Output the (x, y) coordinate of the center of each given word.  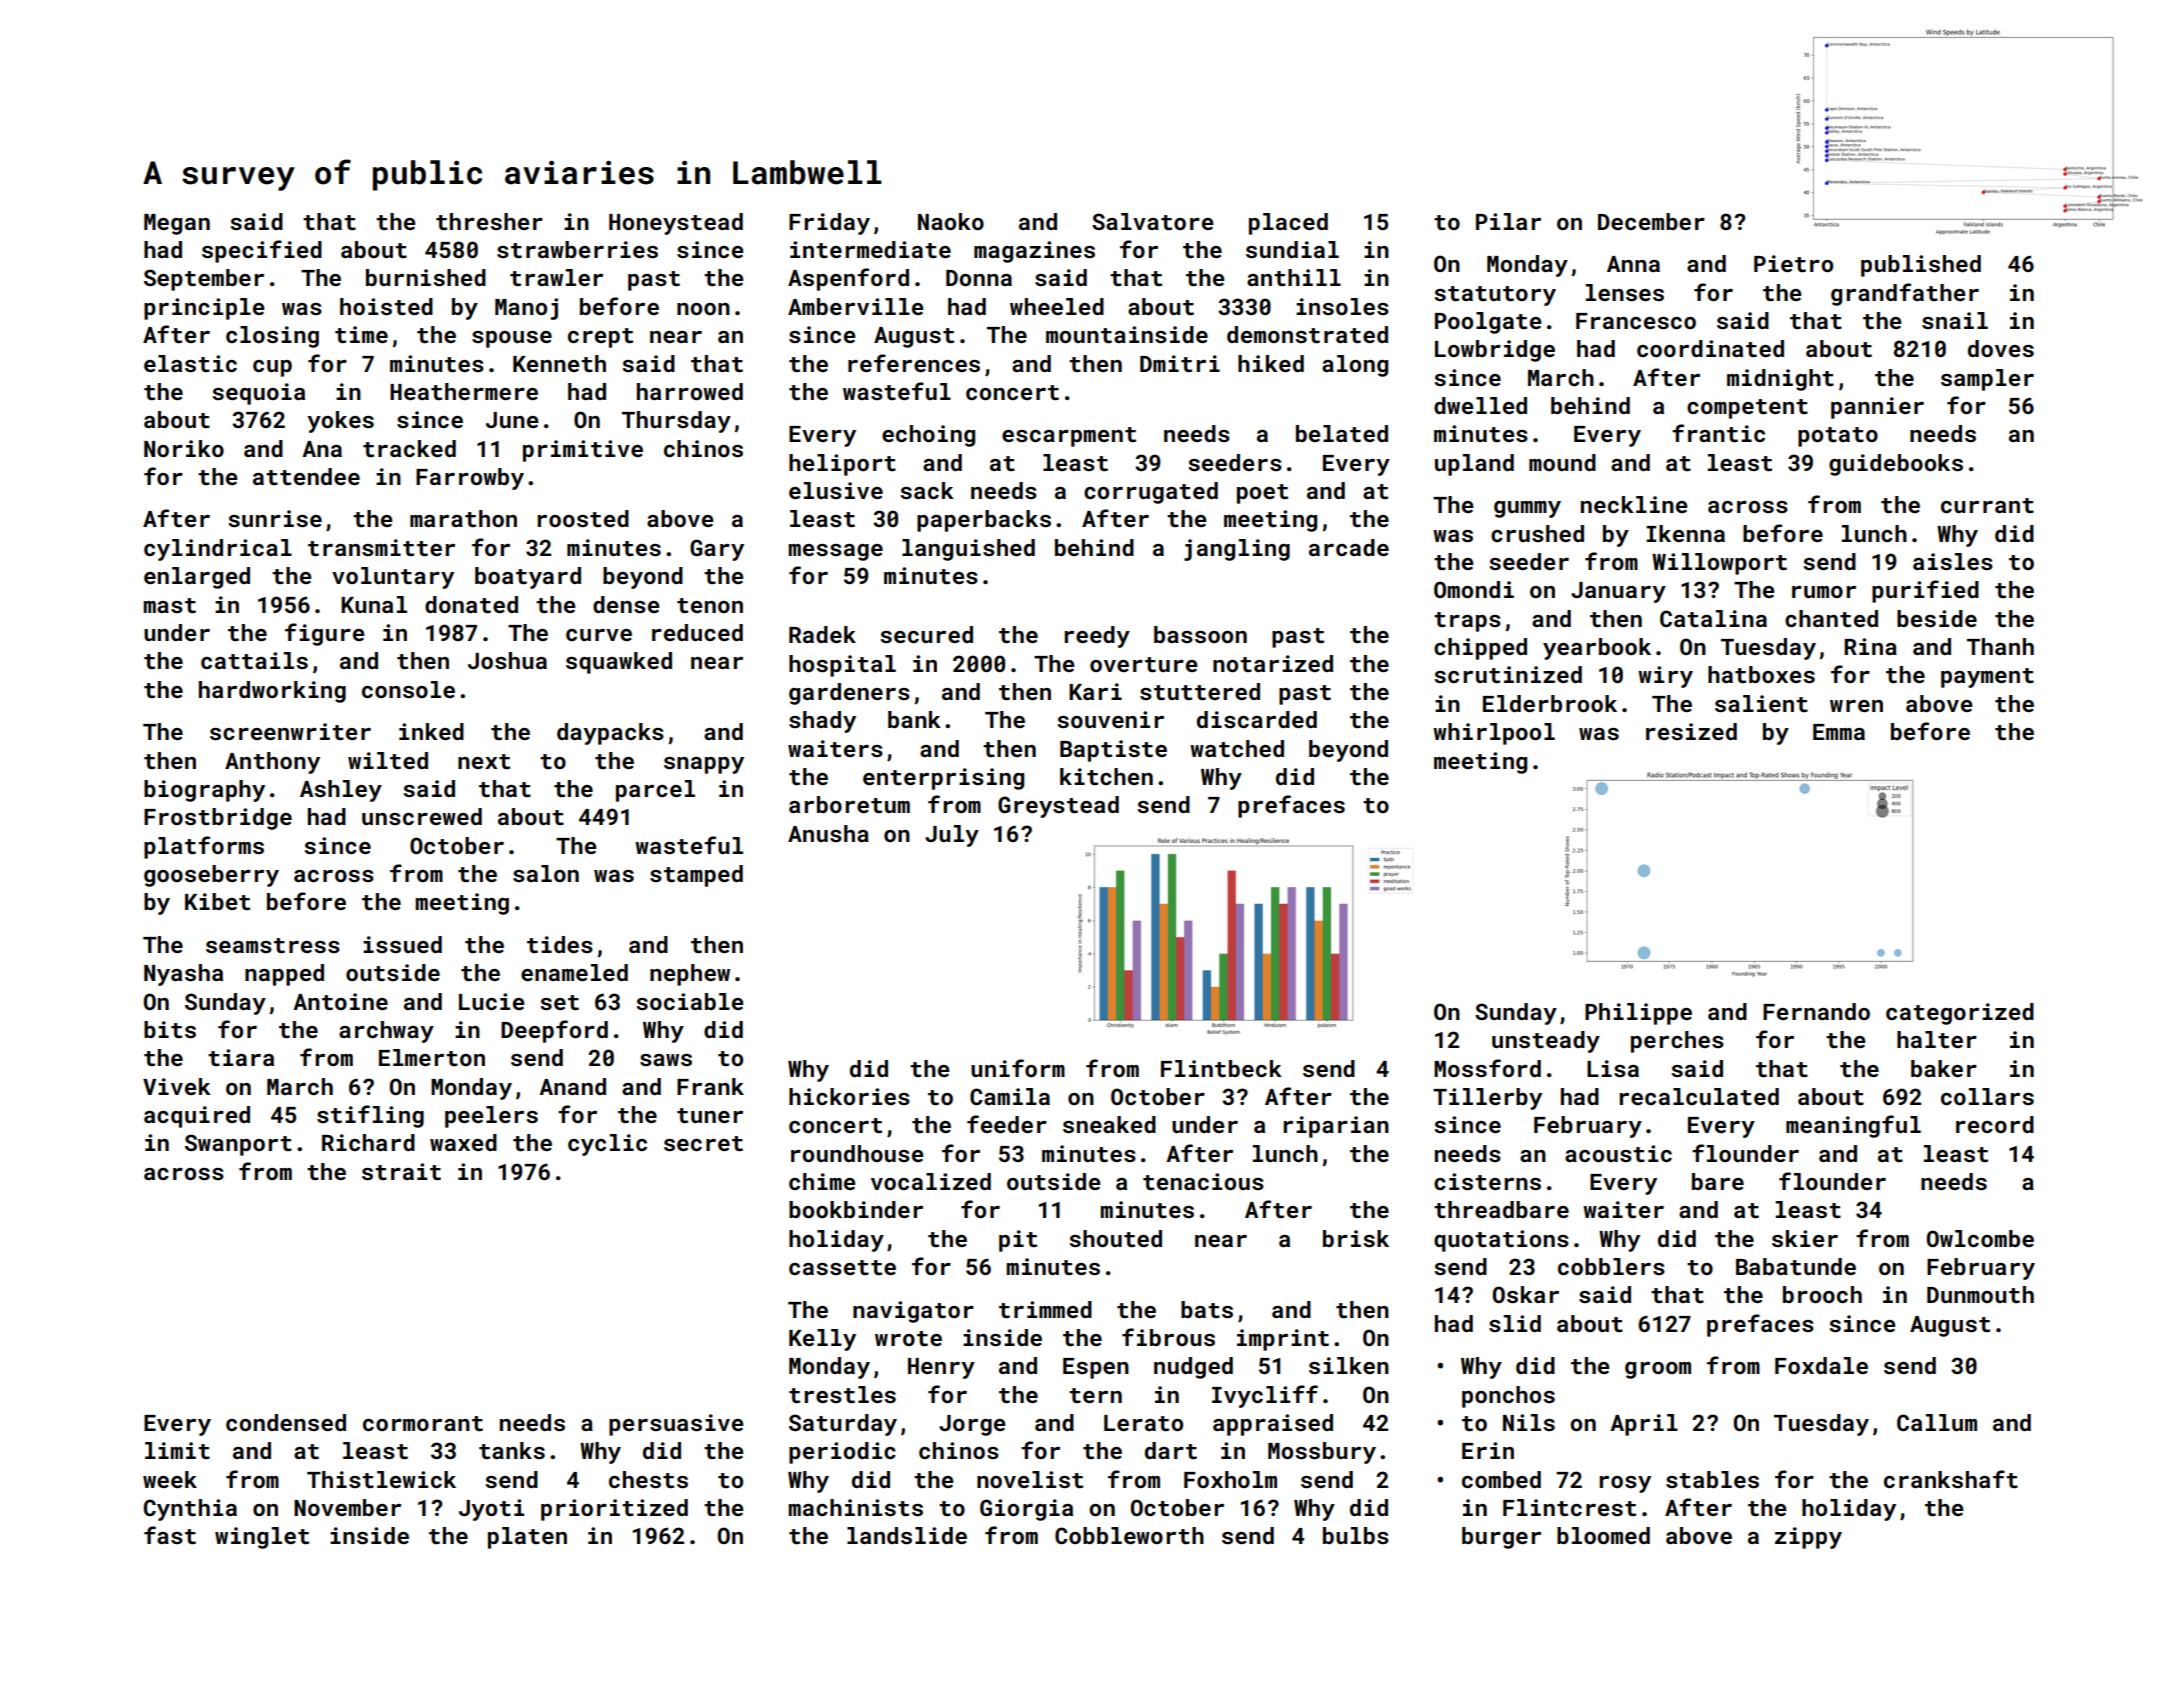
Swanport (238, 1145)
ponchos (1508, 1397)
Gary (717, 550)
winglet (262, 1538)
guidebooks (1896, 465)
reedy (1097, 637)
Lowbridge (1495, 351)
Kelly (822, 1340)
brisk (1356, 1238)
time (361, 334)
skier (1805, 1238)
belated (1342, 433)
